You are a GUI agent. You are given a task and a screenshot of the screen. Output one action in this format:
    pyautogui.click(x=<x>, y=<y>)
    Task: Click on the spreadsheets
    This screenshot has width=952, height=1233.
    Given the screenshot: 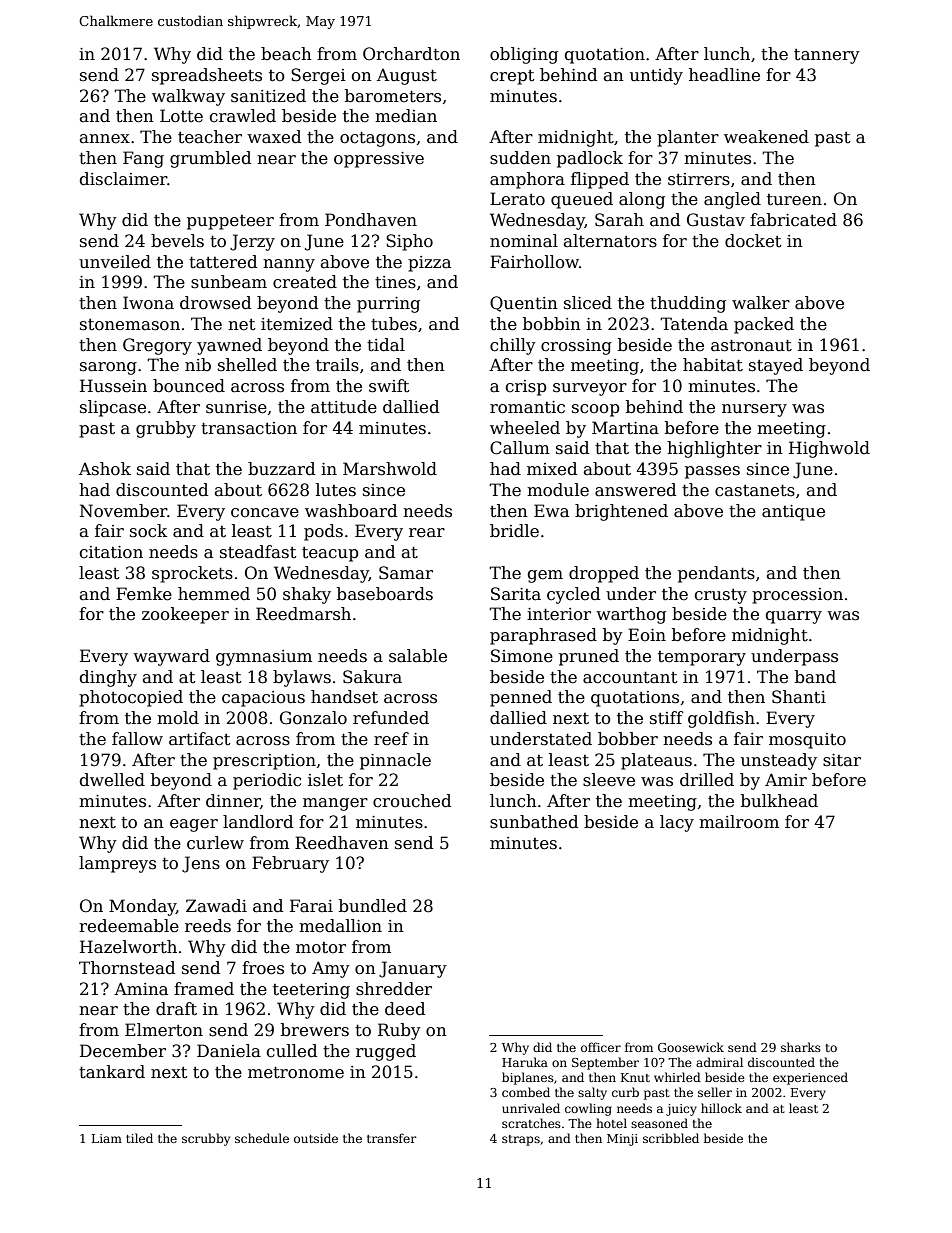 What is the action you would take?
    pyautogui.click(x=207, y=76)
